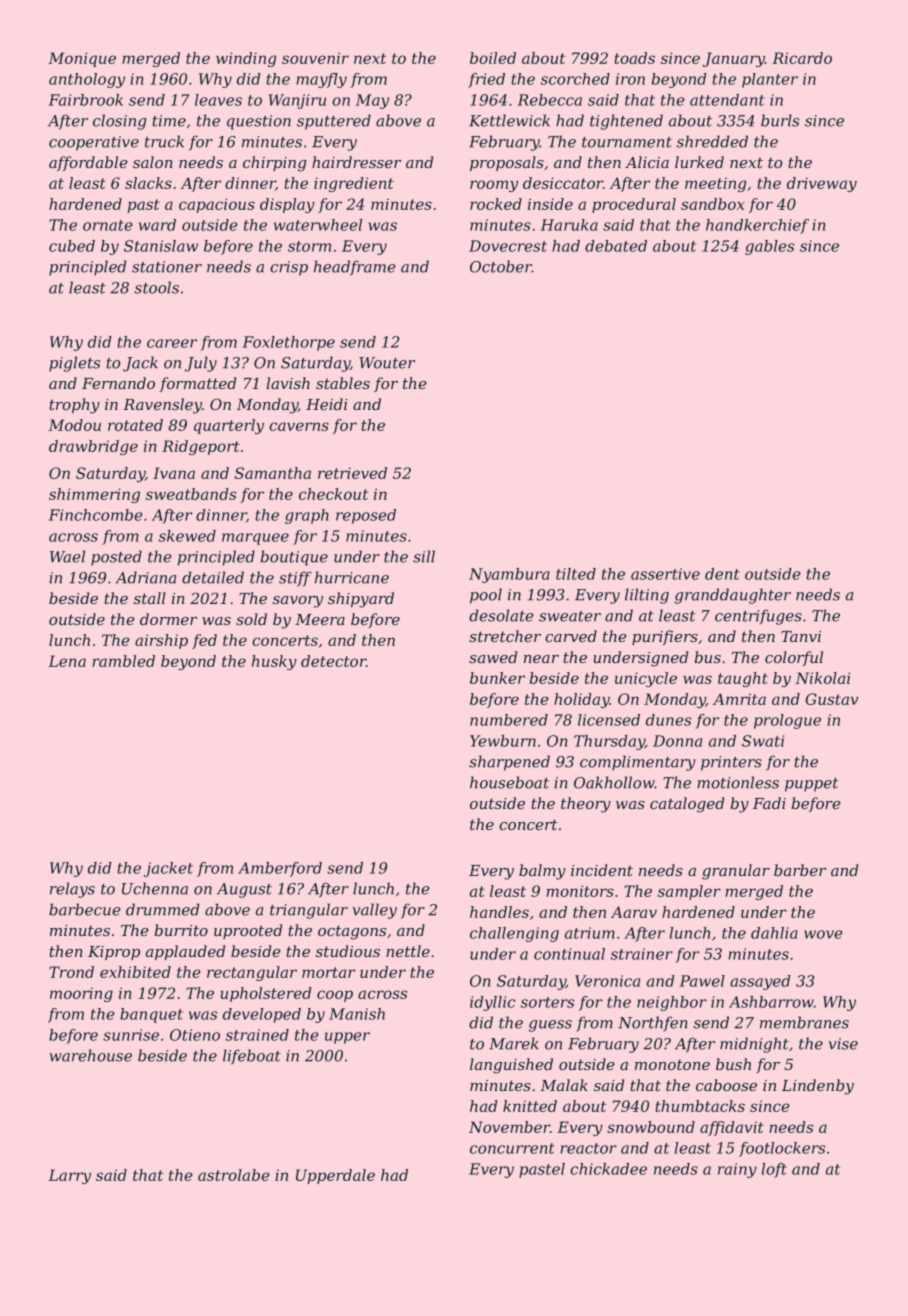  What do you see at coordinates (251, 619) in the page?
I see `sold` at bounding box center [251, 619].
